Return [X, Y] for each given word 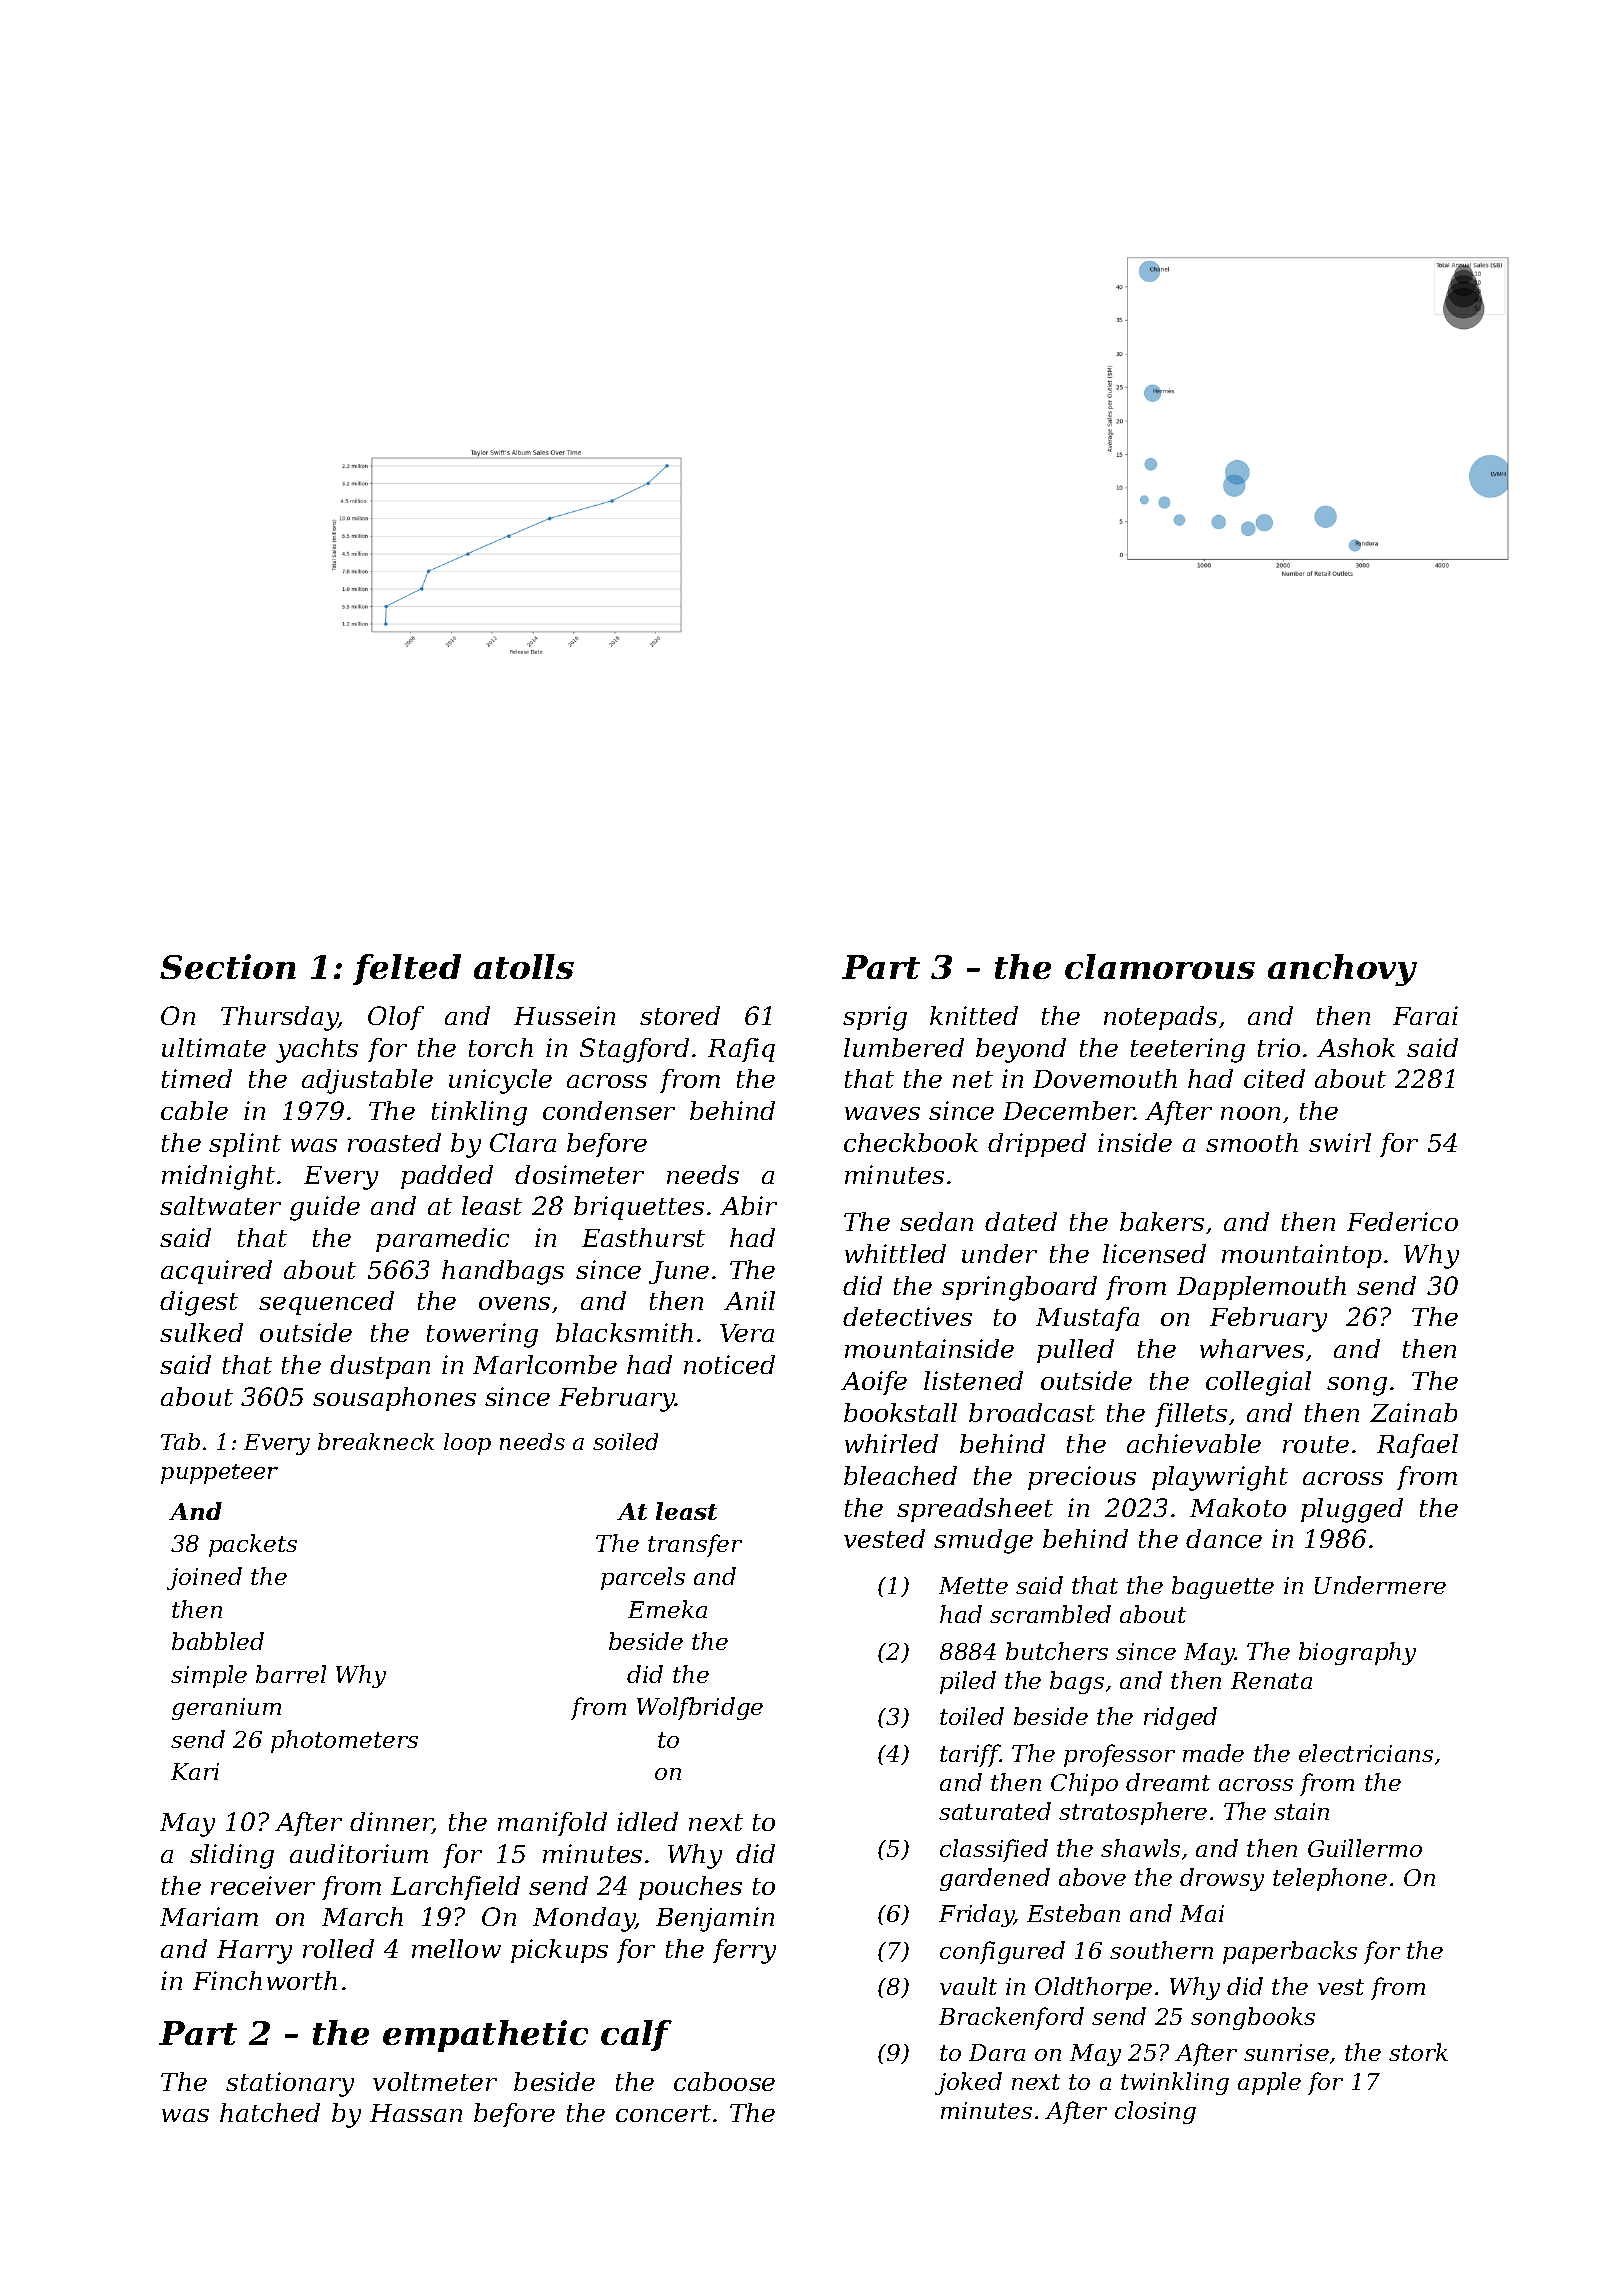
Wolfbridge [700, 1708]
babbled [218, 1641]
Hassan [416, 2113]
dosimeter [579, 1174]
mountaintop [1302, 1256]
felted [407, 969]
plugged [1352, 1510]
